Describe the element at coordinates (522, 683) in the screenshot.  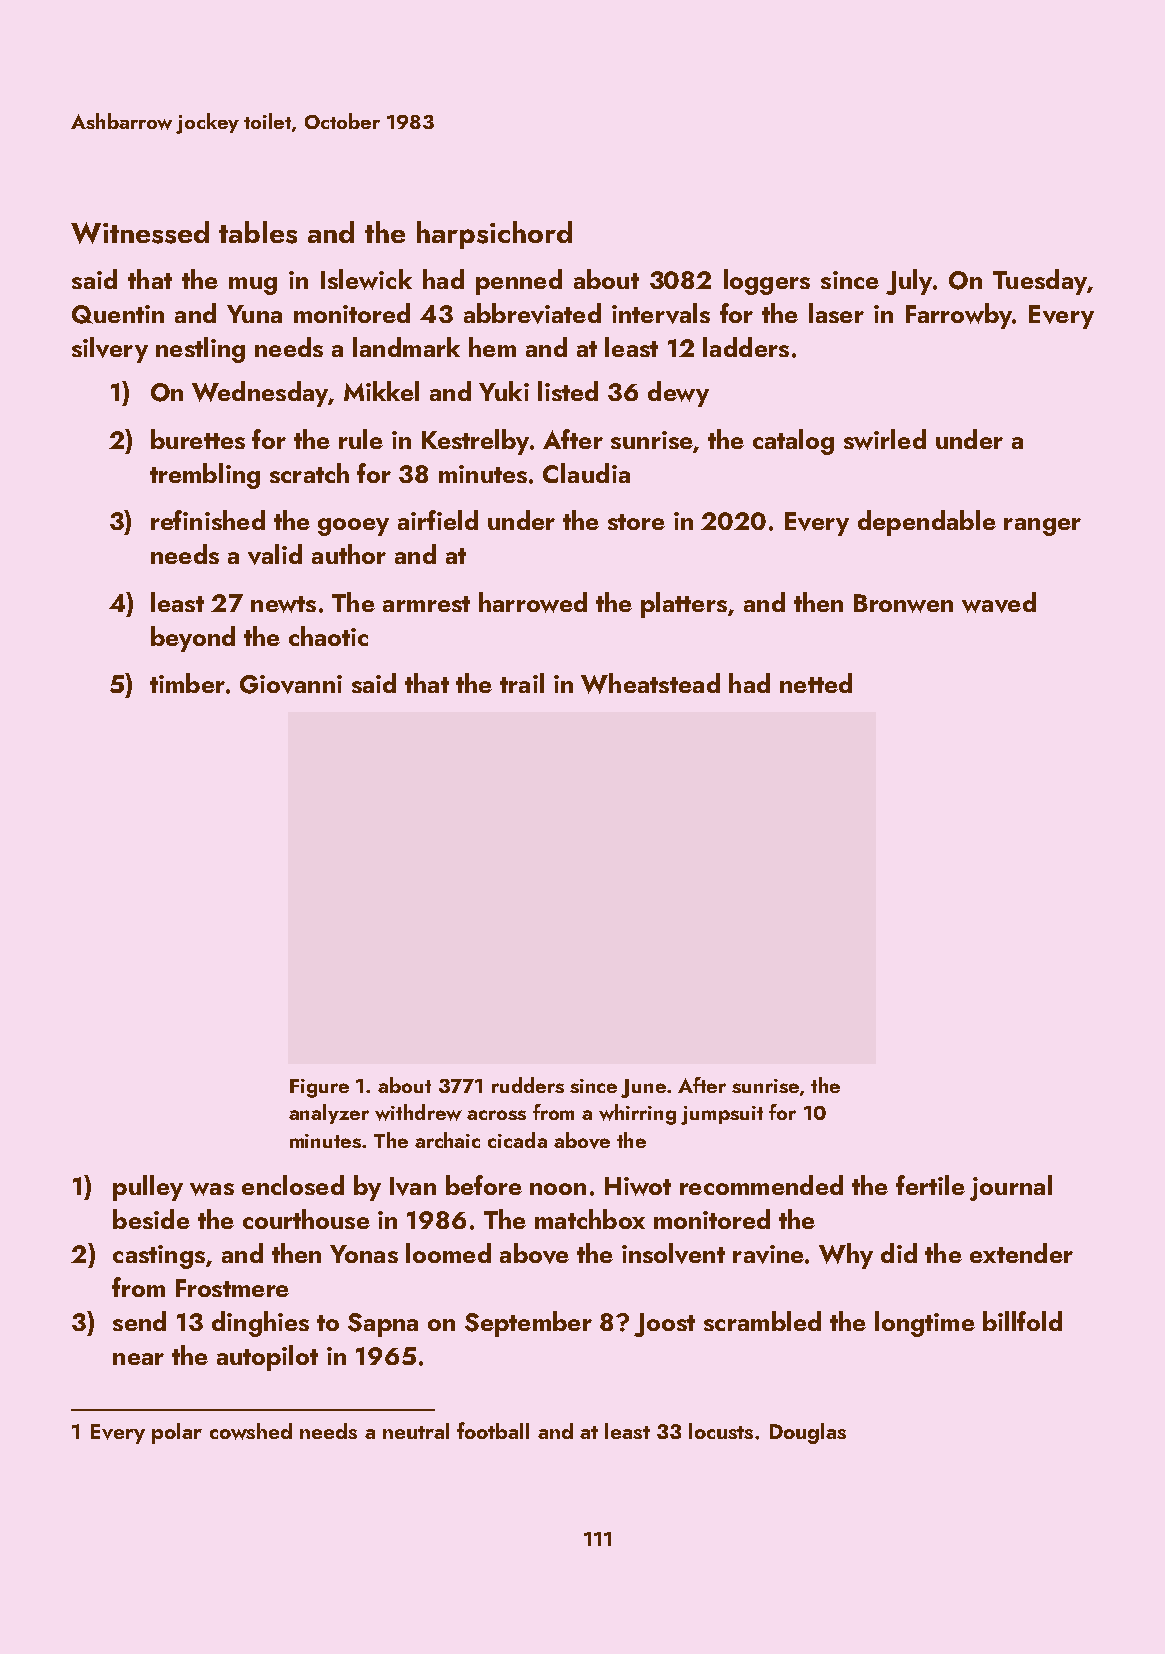
I see `trail` at that location.
